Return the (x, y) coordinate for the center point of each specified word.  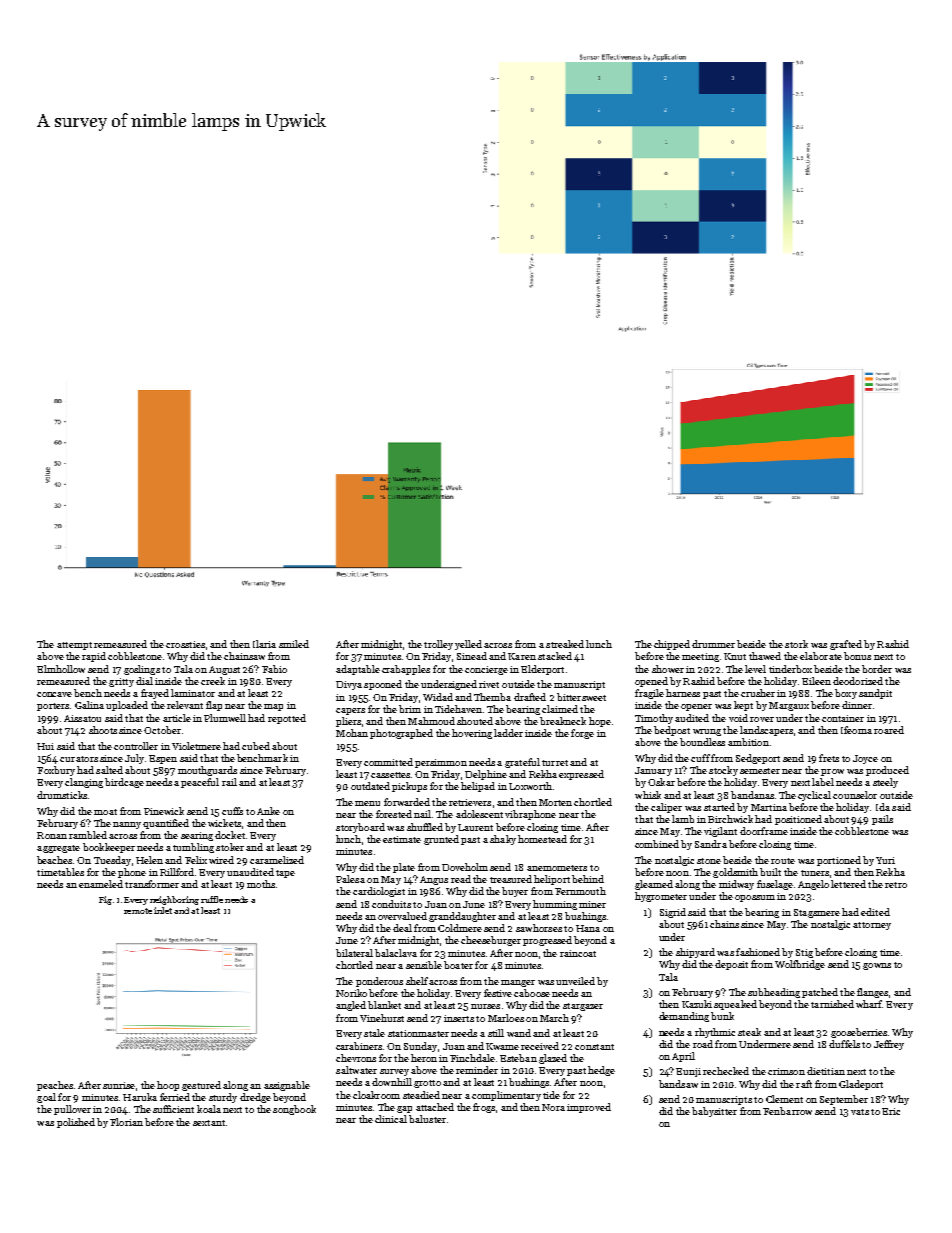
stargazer (583, 1007)
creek (213, 681)
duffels (844, 1044)
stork (796, 644)
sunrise (119, 1085)
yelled (468, 645)
